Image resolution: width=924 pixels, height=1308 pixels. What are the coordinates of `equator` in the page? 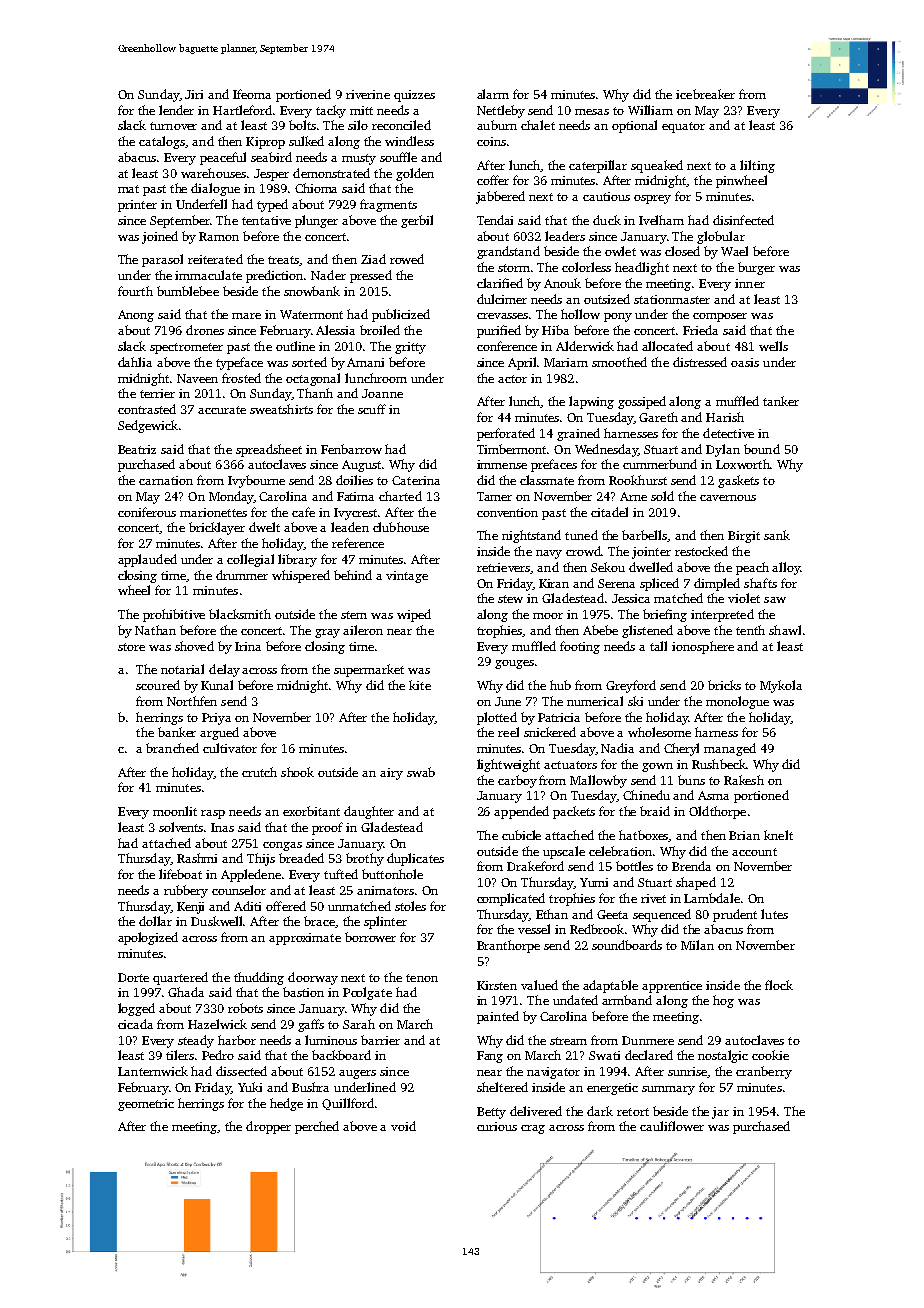 It's located at (683, 127).
